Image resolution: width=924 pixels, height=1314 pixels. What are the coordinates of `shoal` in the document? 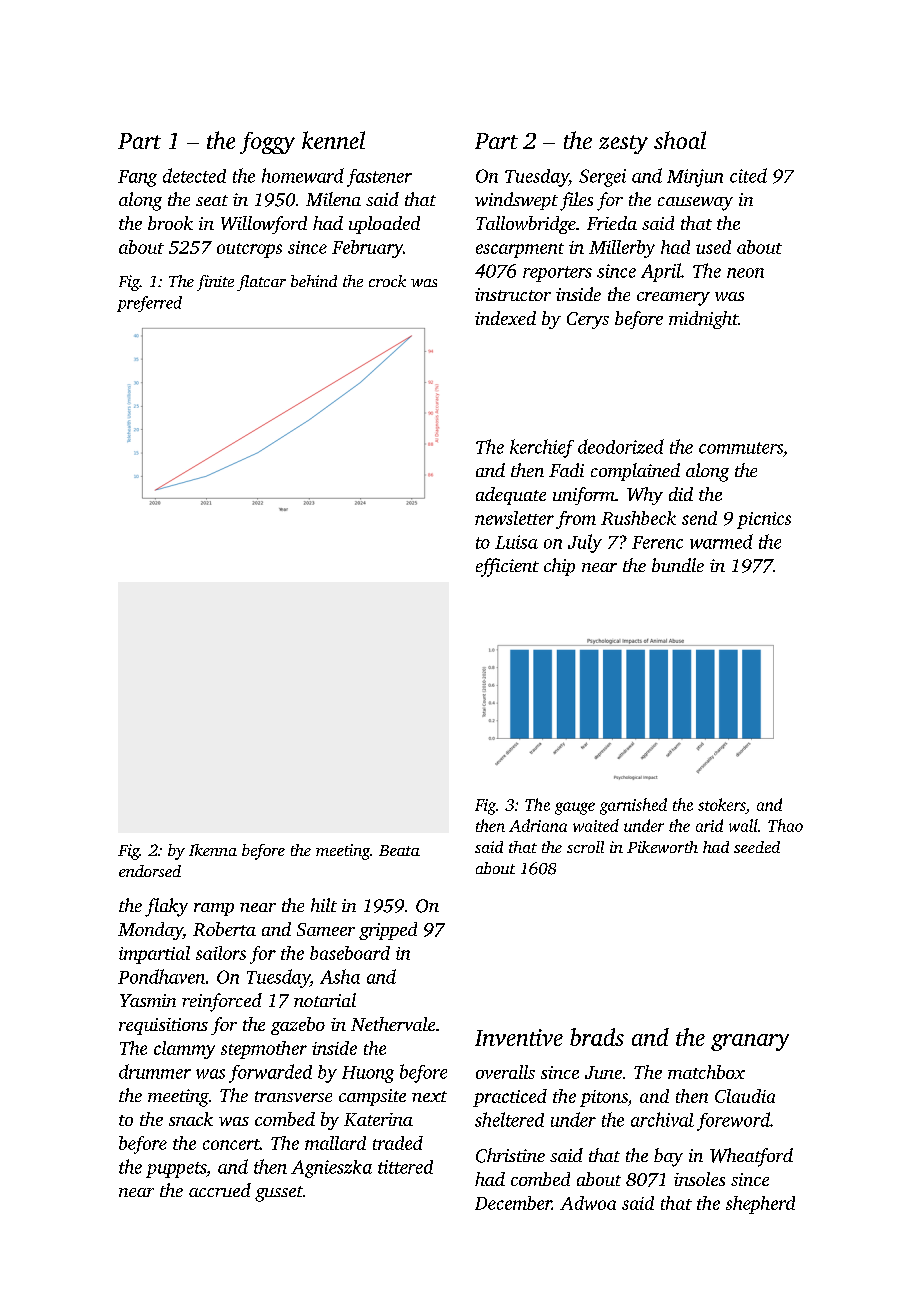 It's located at (680, 140).
